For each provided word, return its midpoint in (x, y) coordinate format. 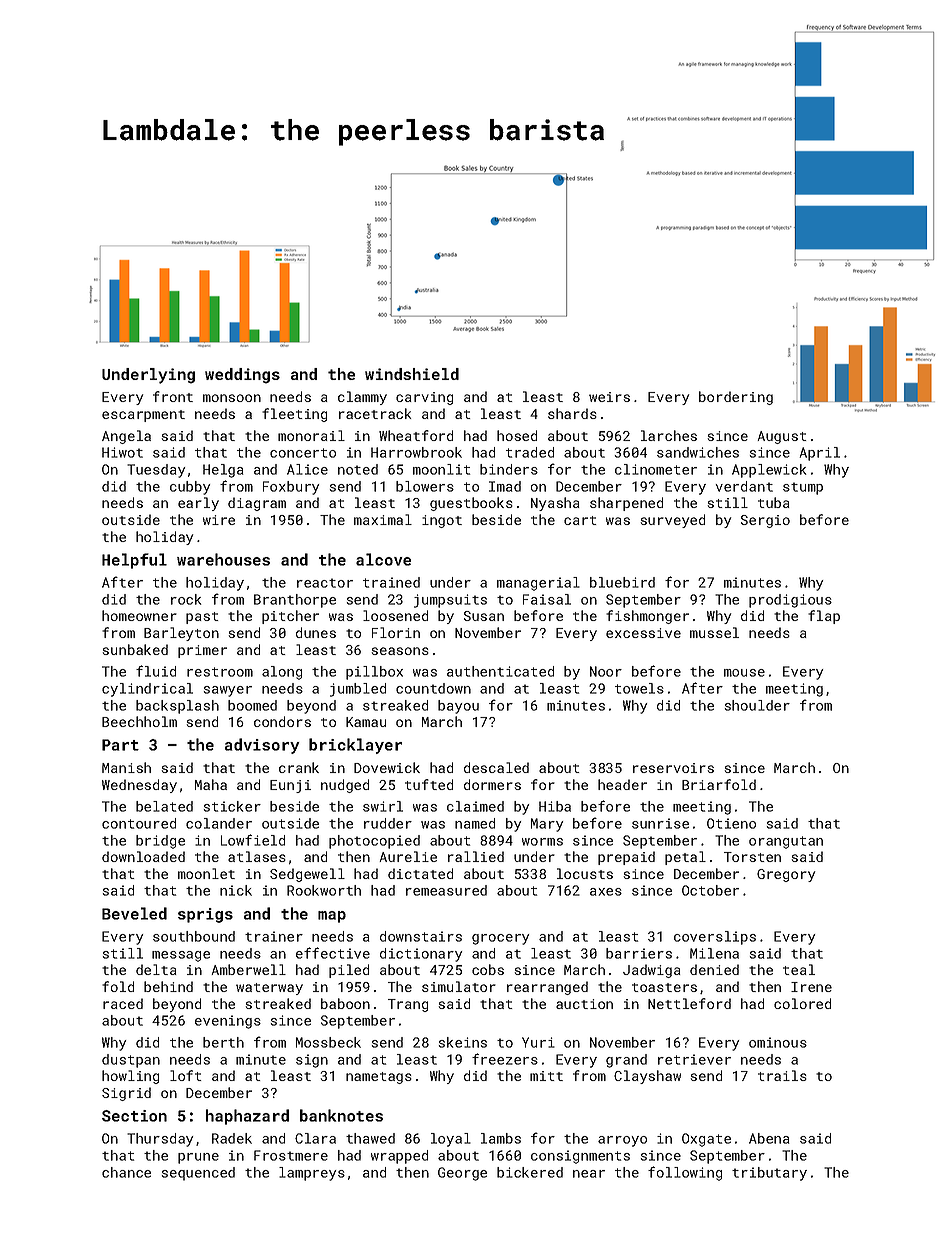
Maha (211, 784)
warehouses (223, 559)
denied (714, 969)
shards (572, 413)
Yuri (538, 1042)
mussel (714, 632)
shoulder (757, 705)
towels (639, 688)
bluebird (622, 582)
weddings (242, 376)
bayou (458, 707)
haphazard (247, 1117)
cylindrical (147, 690)
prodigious (790, 601)
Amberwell (248, 969)
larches (669, 435)
